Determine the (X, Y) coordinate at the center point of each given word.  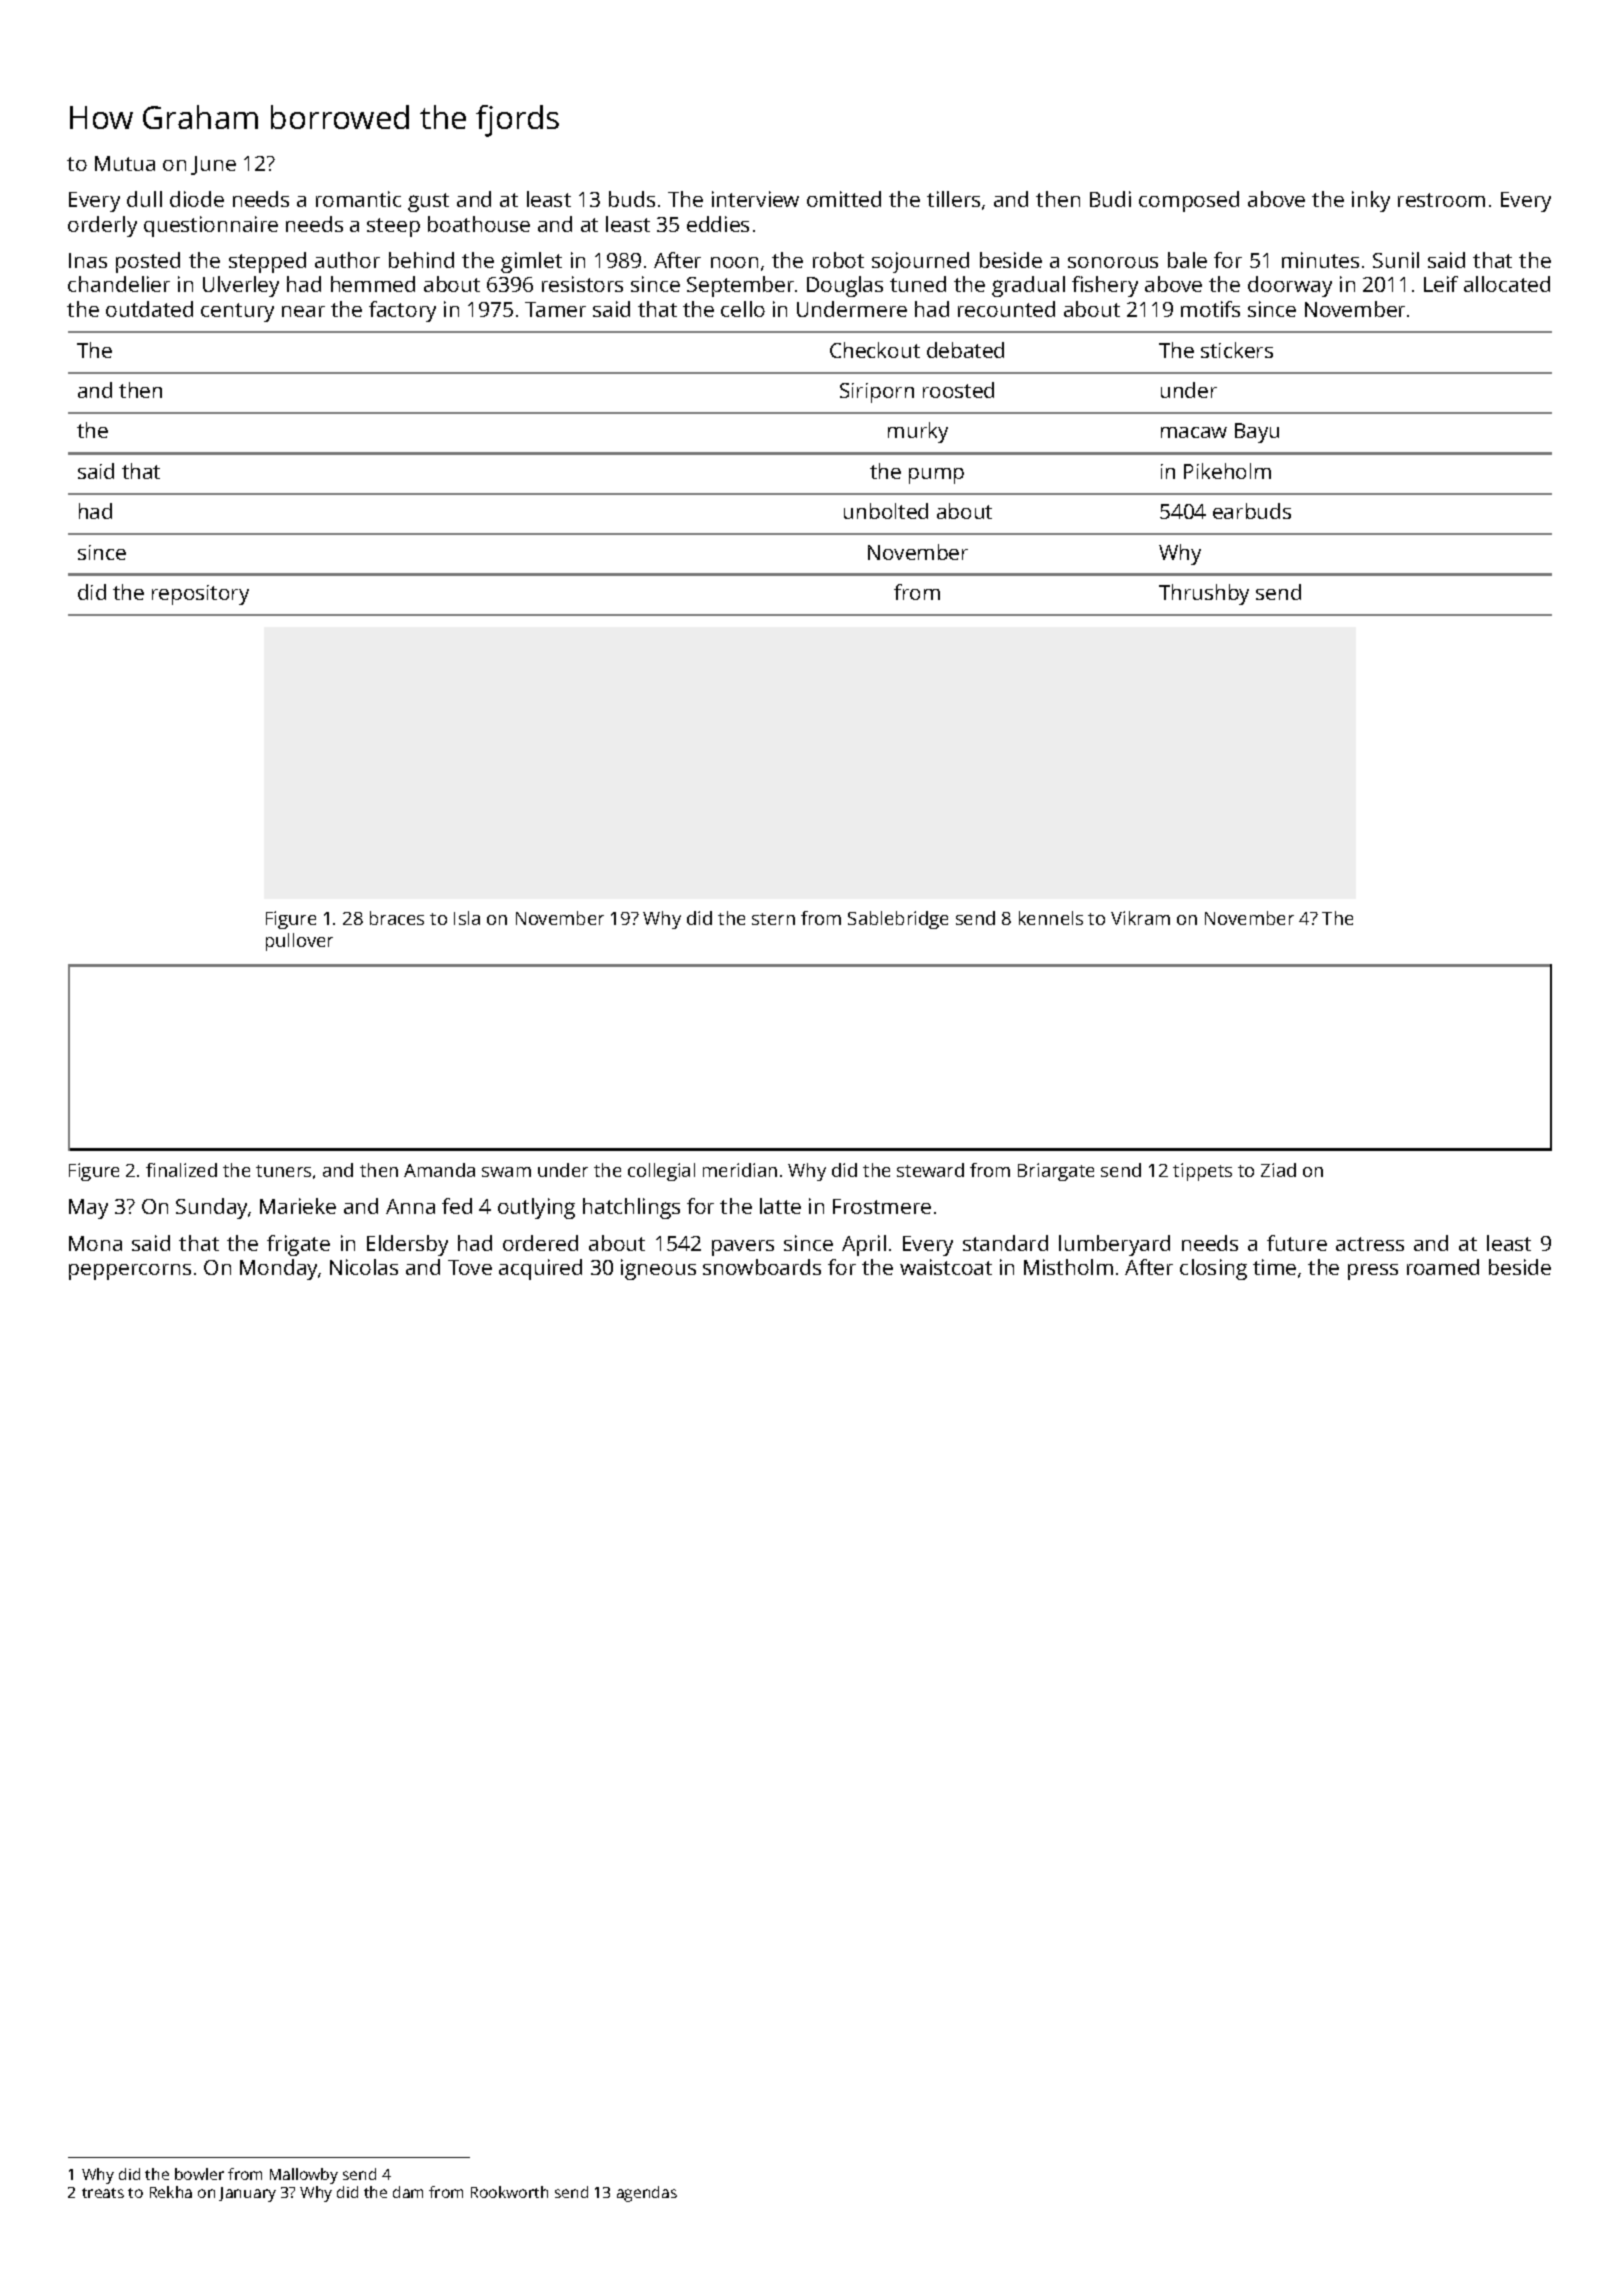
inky (1371, 201)
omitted (844, 199)
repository (200, 595)
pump (936, 476)
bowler (199, 2174)
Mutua (125, 163)
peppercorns (130, 1272)
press (1373, 1272)
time (1274, 1267)
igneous (658, 1269)
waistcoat (946, 1267)
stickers (1237, 350)
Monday (278, 1269)
